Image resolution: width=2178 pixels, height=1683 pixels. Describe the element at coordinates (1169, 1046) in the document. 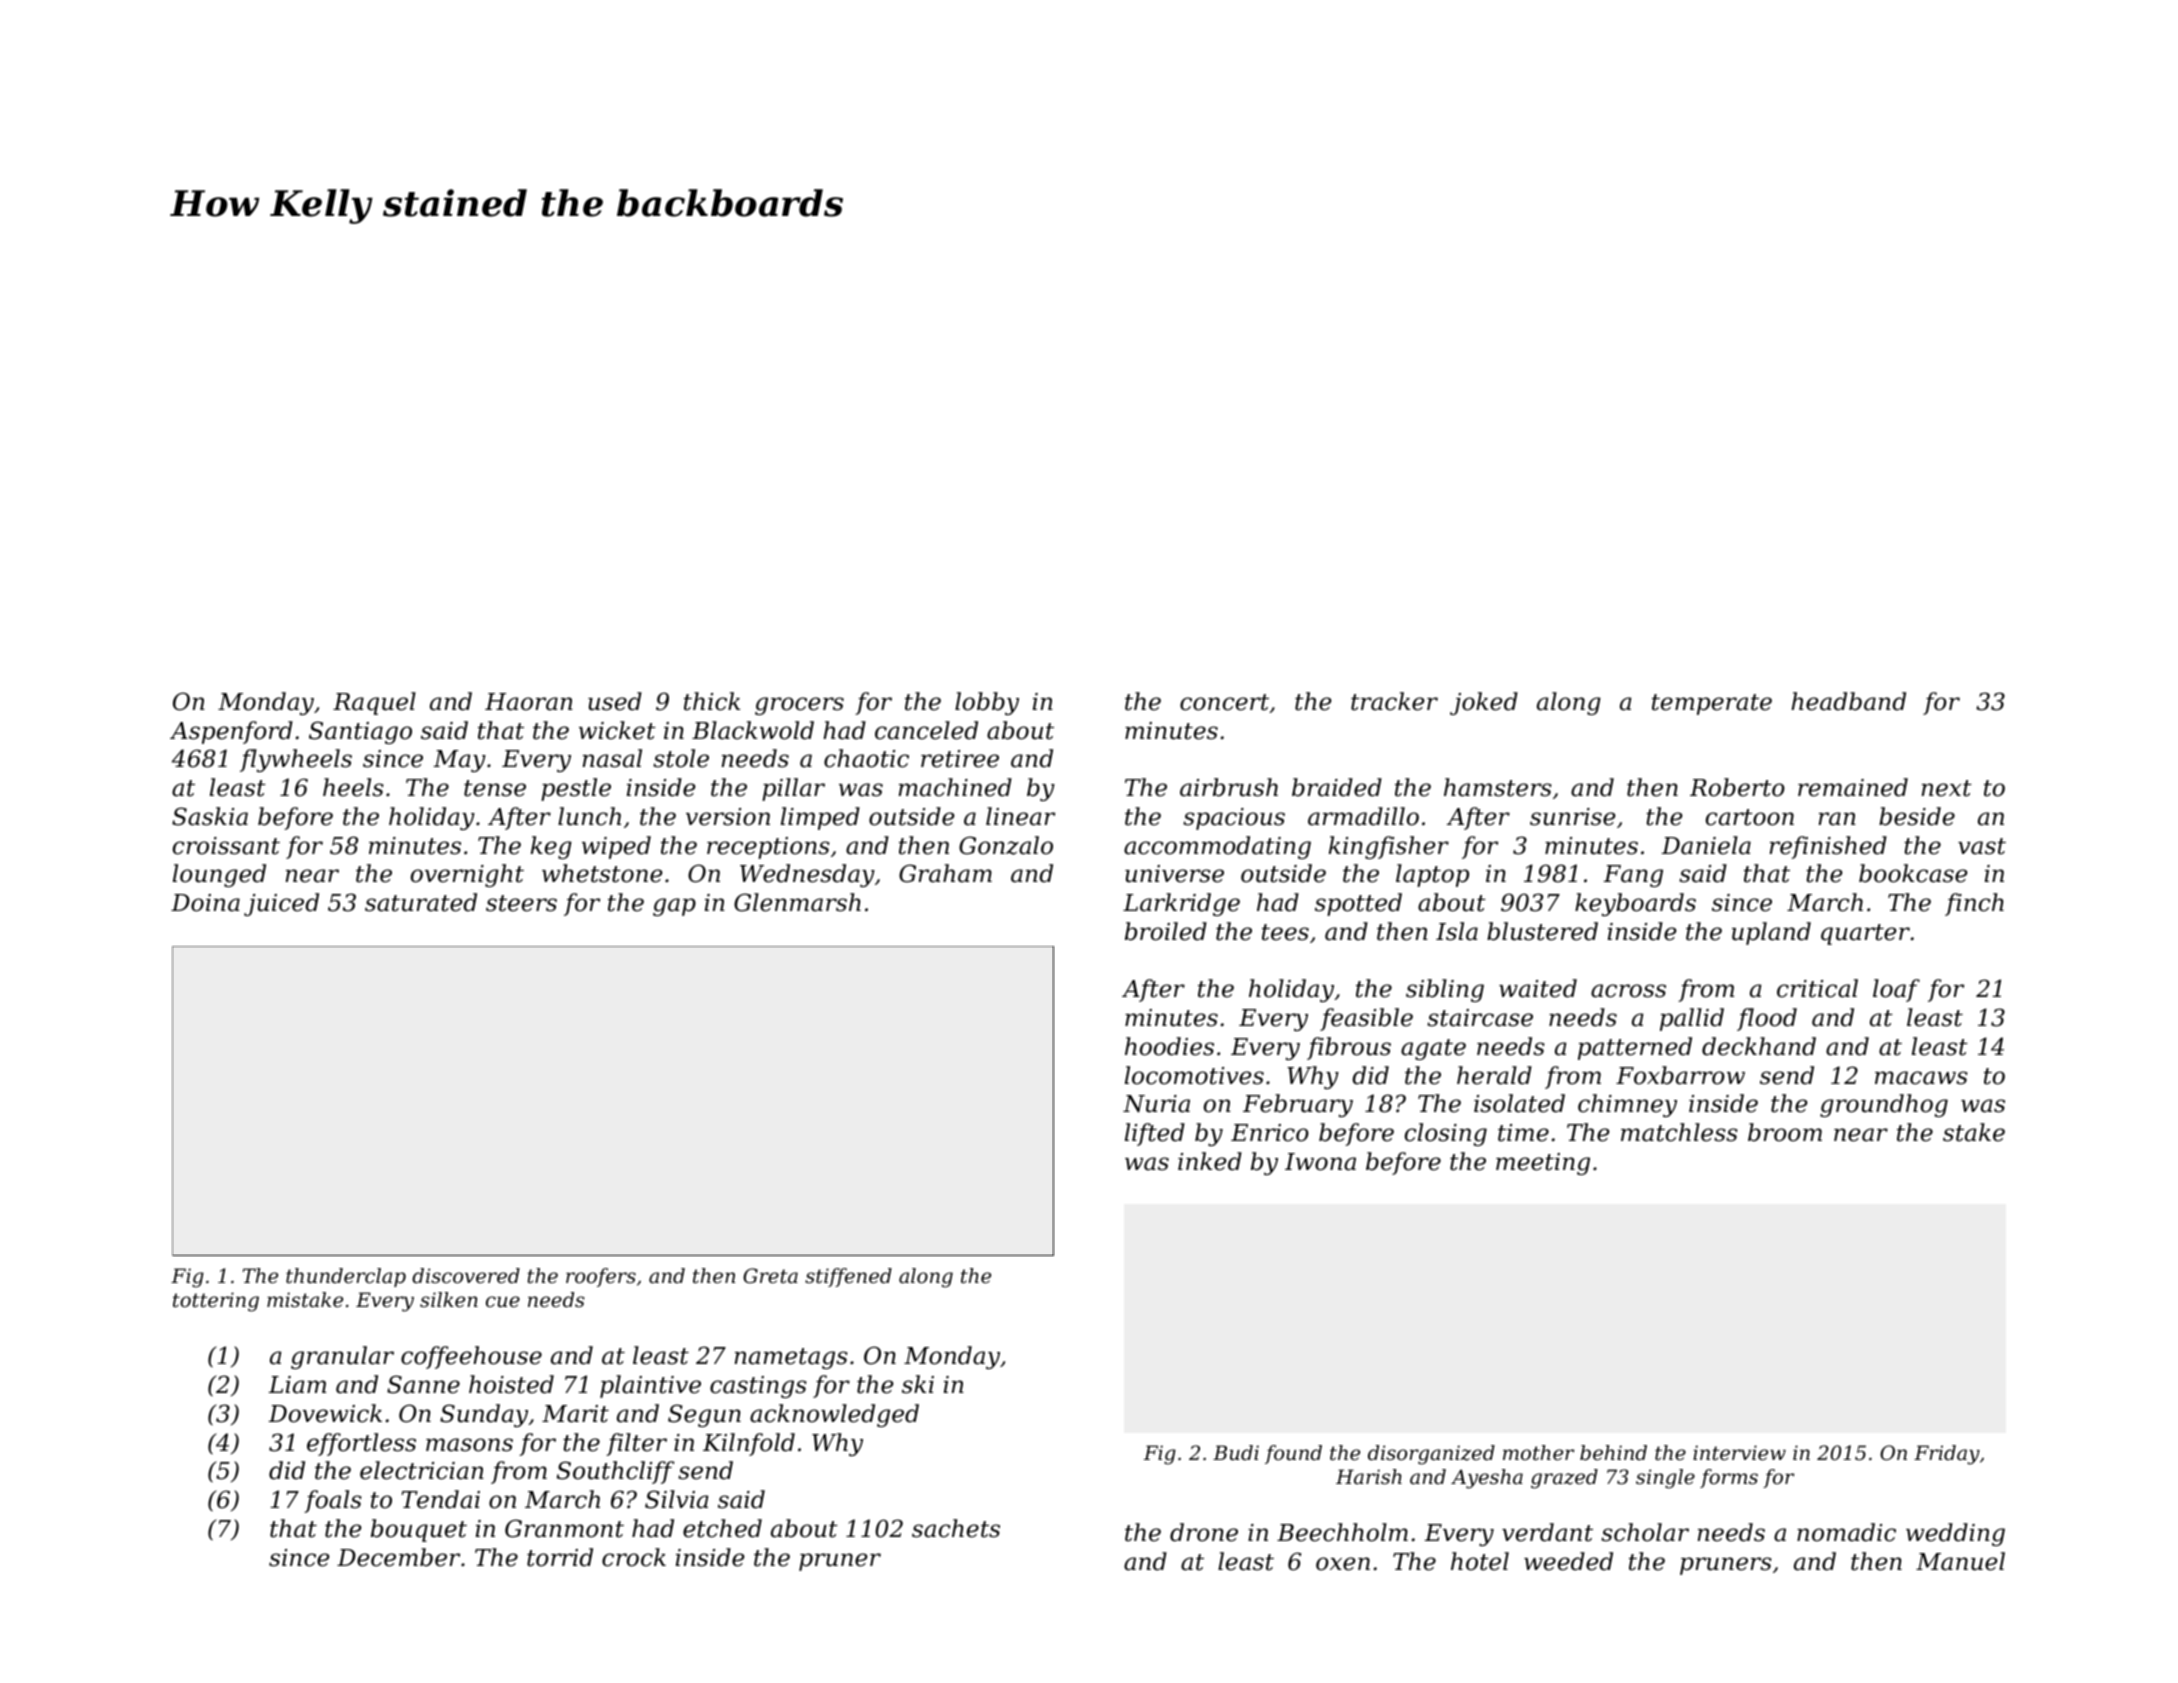

I see `hoodies` at that location.
